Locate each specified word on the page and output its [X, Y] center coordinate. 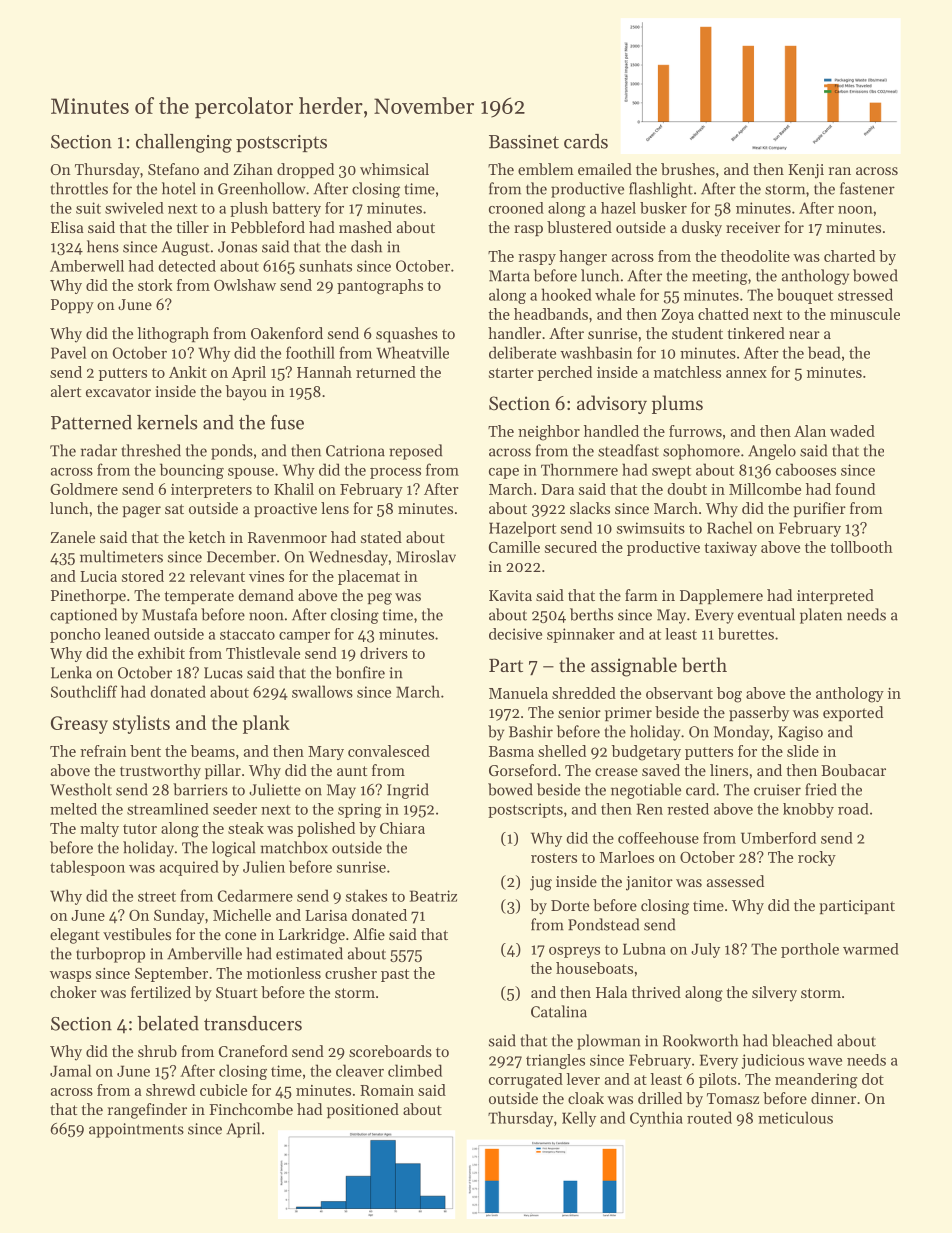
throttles [79, 188]
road [853, 809]
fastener [867, 188]
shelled [562, 751]
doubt [687, 489]
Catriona [355, 451]
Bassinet [524, 142]
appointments [136, 1130]
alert [66, 391]
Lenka [71, 672]
